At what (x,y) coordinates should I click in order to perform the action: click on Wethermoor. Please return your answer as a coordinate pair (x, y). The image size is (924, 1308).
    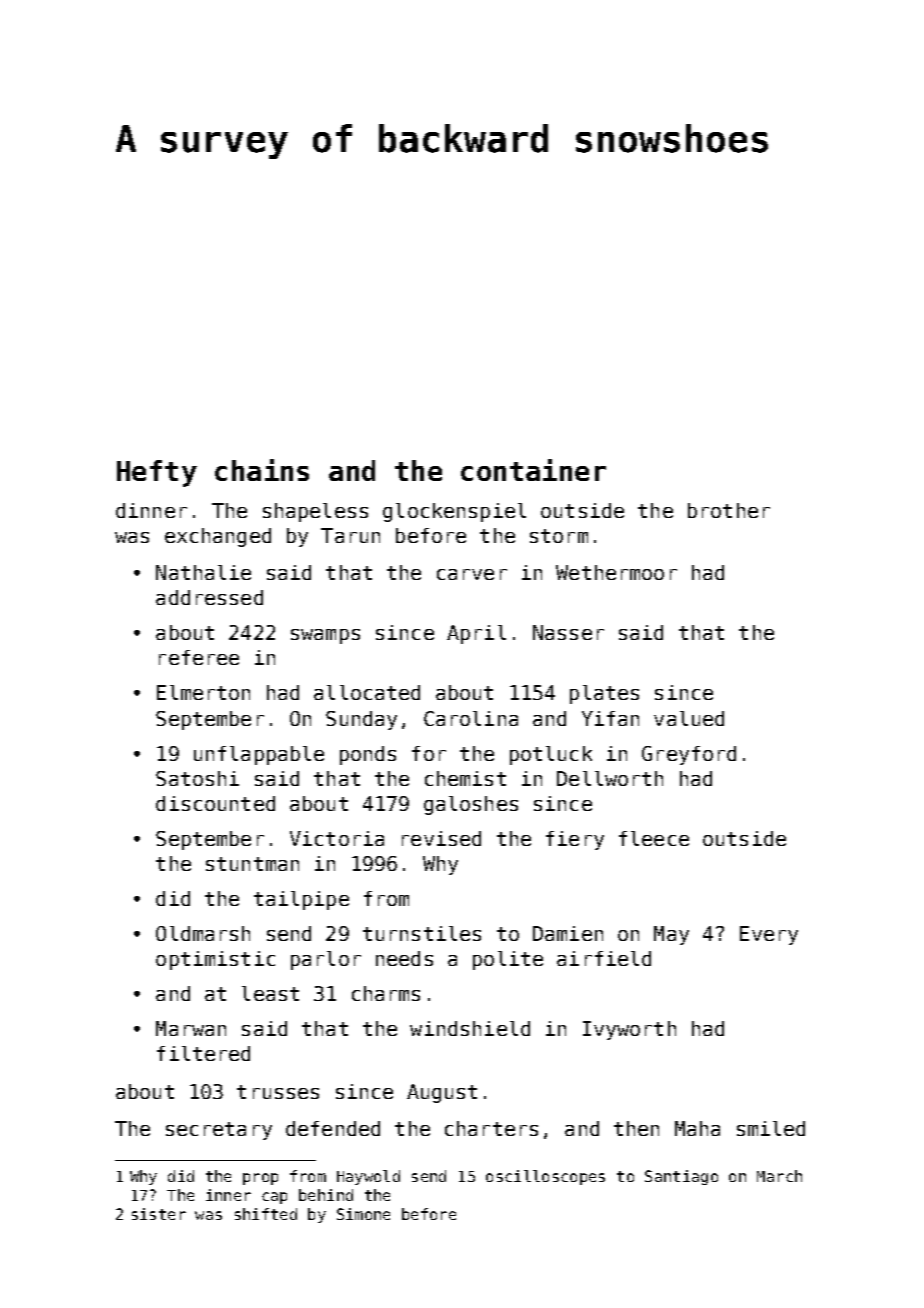
    Looking at the image, I should click on (616, 572).
